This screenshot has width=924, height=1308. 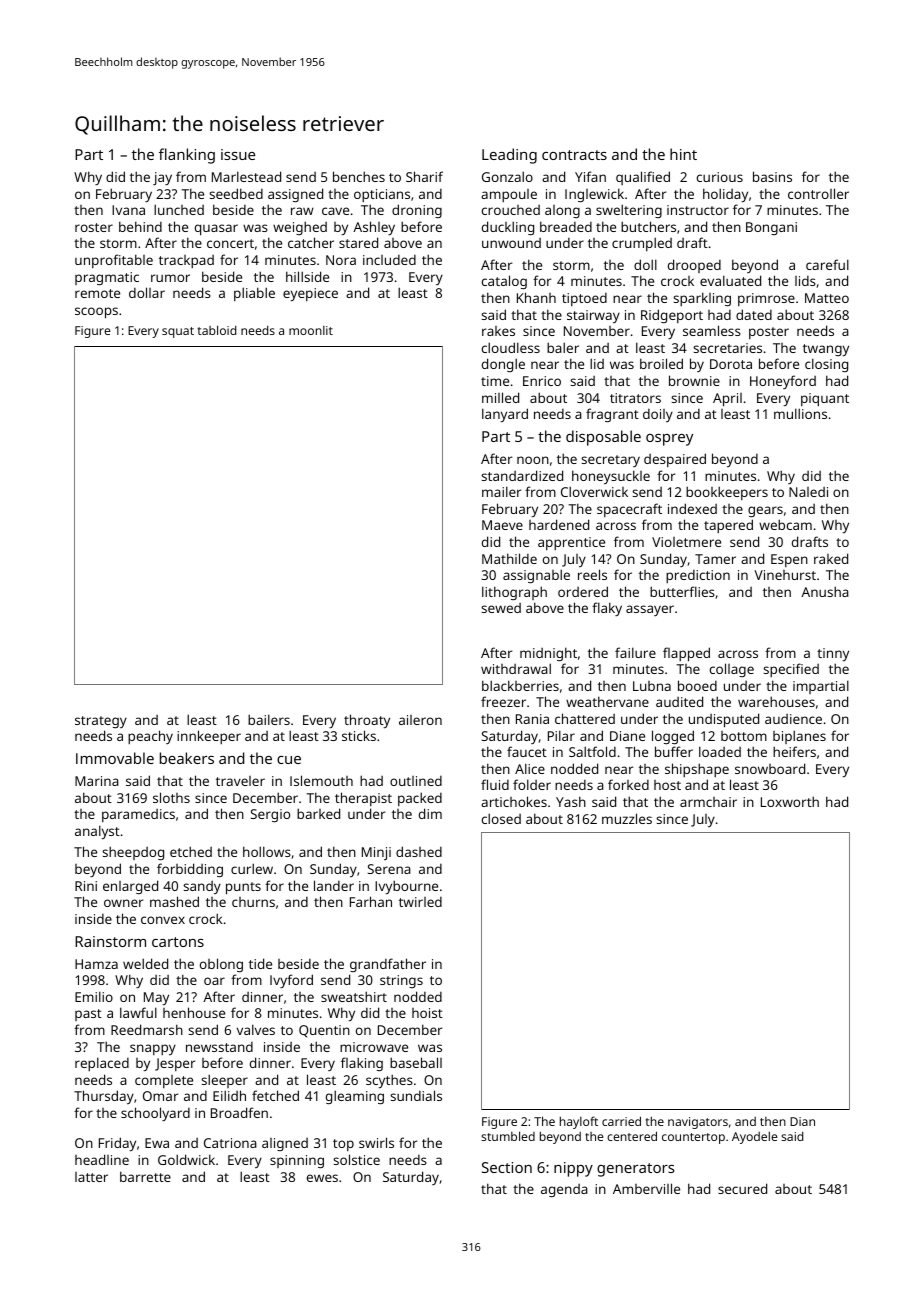 What do you see at coordinates (742, 1188) in the screenshot?
I see `secured` at bounding box center [742, 1188].
